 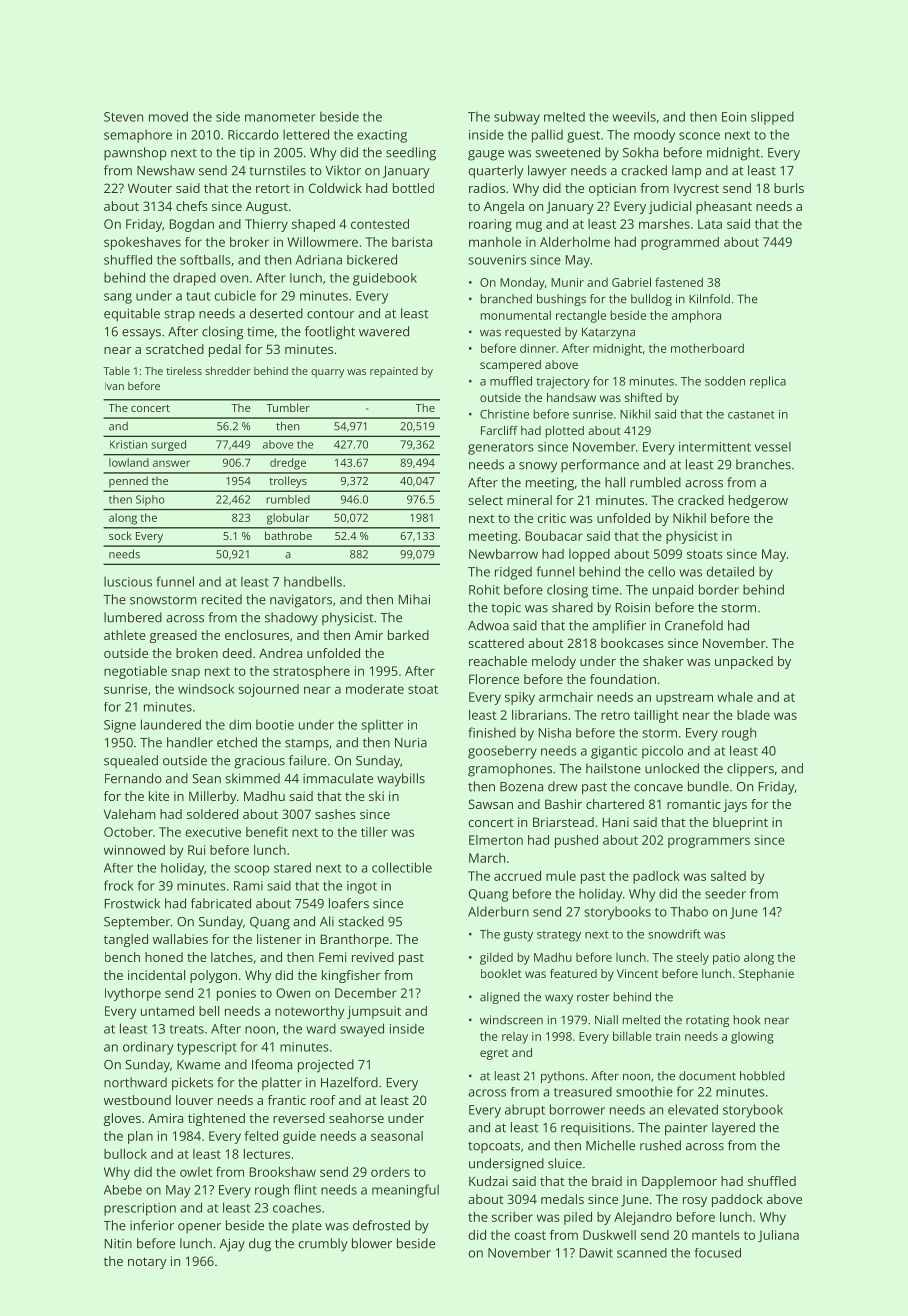 I want to click on Juliana, so click(x=778, y=1236).
